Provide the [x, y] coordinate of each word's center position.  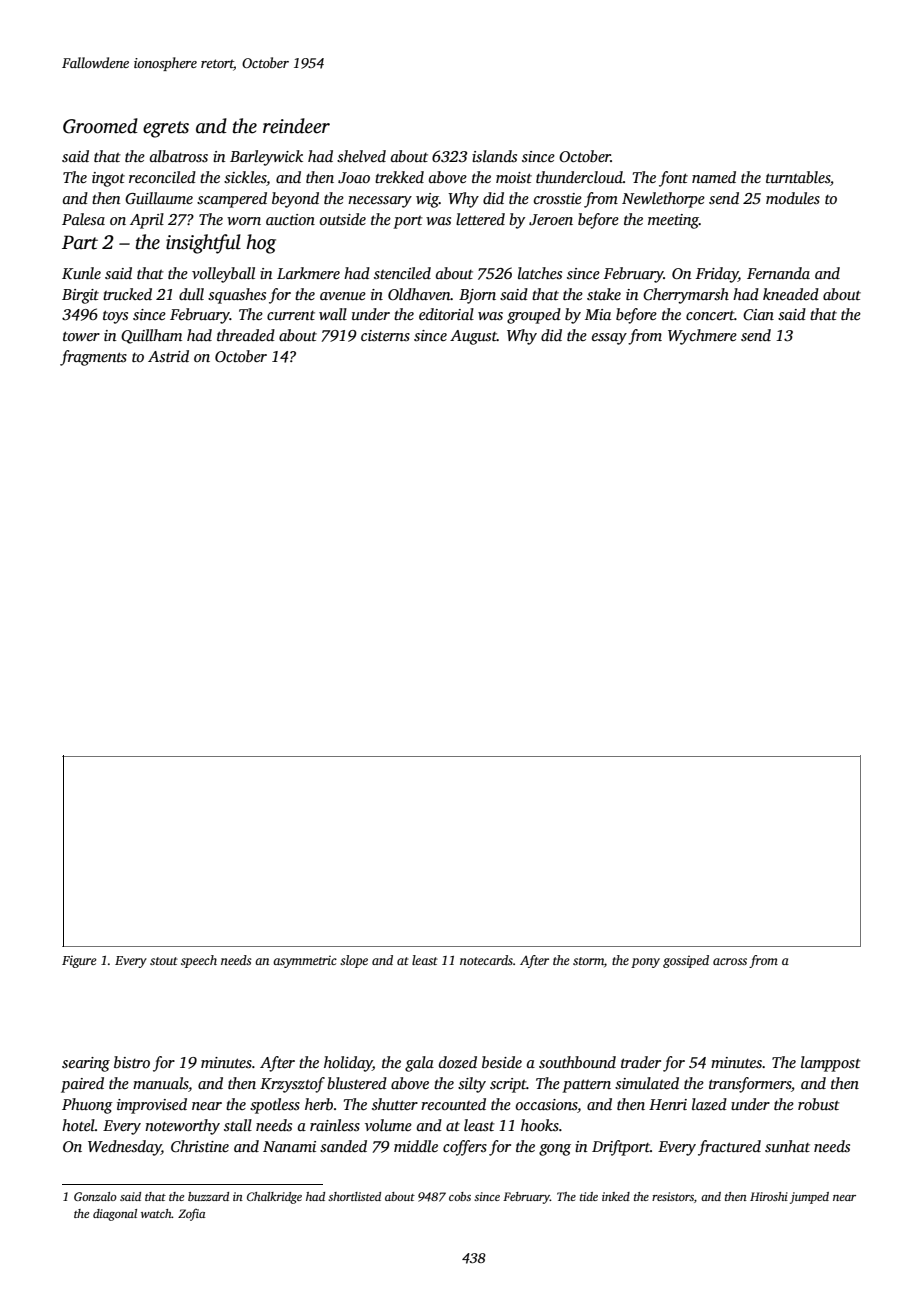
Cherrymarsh [686, 296]
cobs [460, 1196]
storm [588, 961]
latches [540, 273]
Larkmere [308, 273]
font [673, 179]
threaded [246, 335]
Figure [79, 962]
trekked [399, 177]
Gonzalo [95, 1196]
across [730, 961]
